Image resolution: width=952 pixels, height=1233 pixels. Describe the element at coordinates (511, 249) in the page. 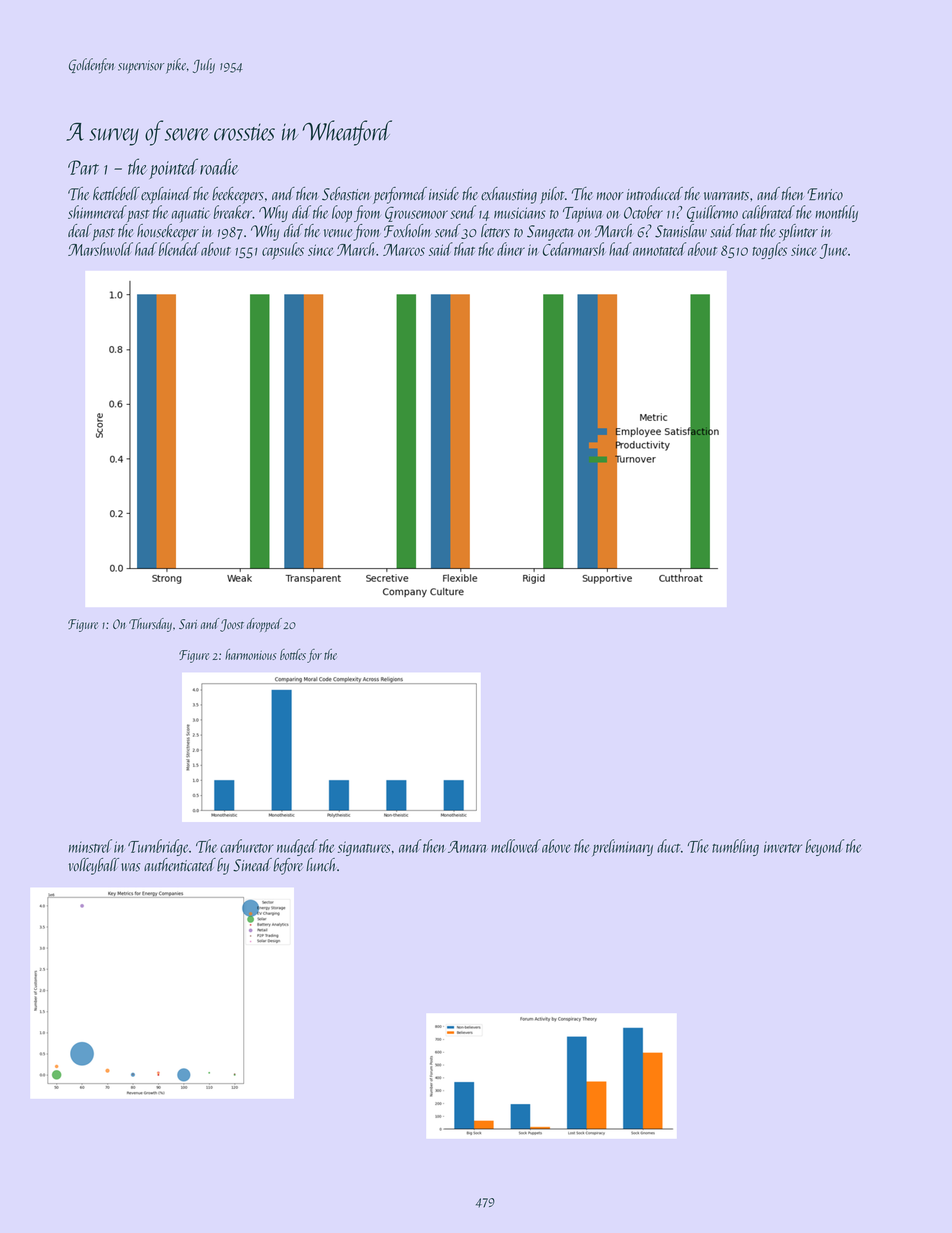

I see `diner` at that location.
